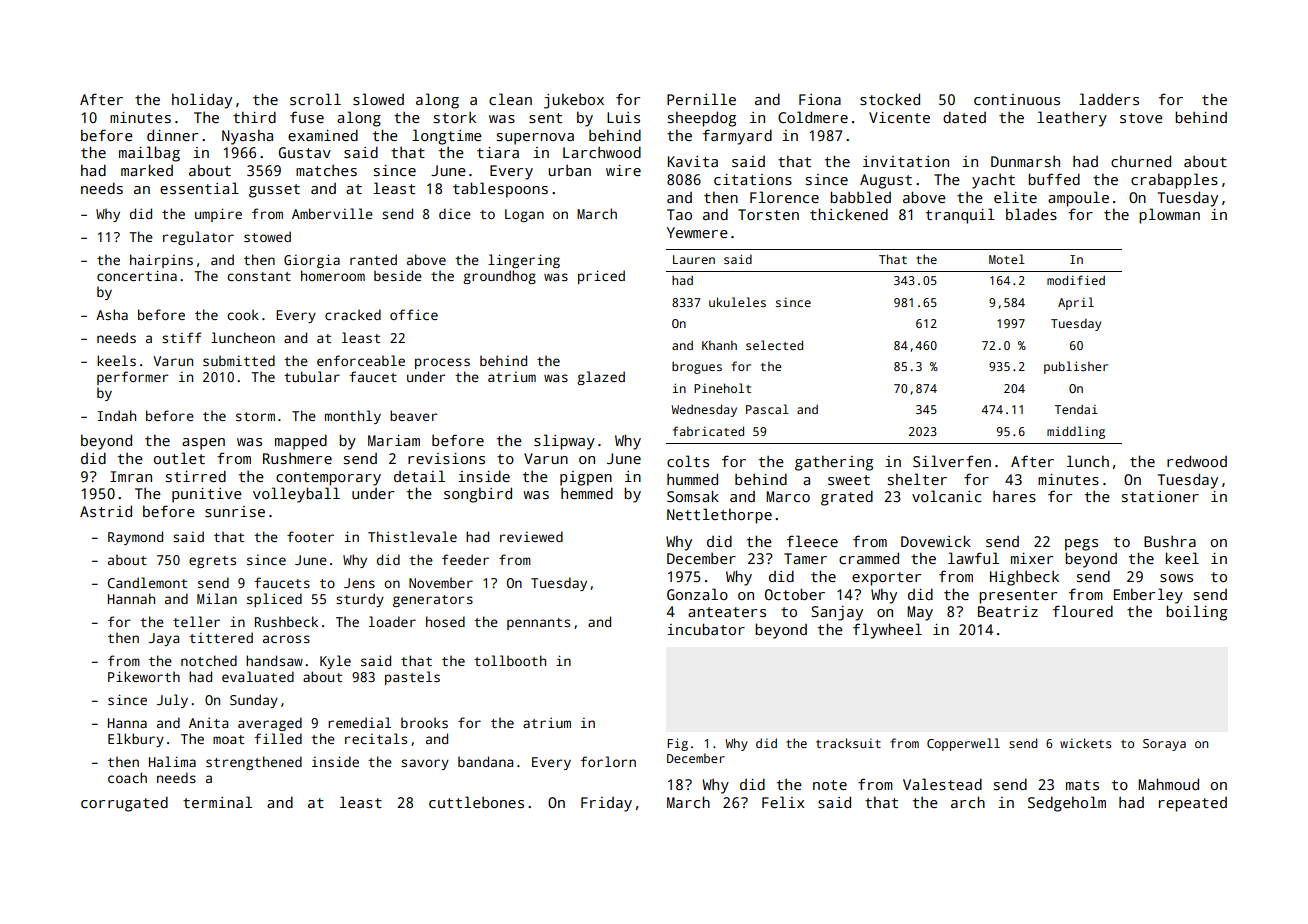  What do you see at coordinates (1197, 461) in the screenshot?
I see `redwood` at bounding box center [1197, 461].
